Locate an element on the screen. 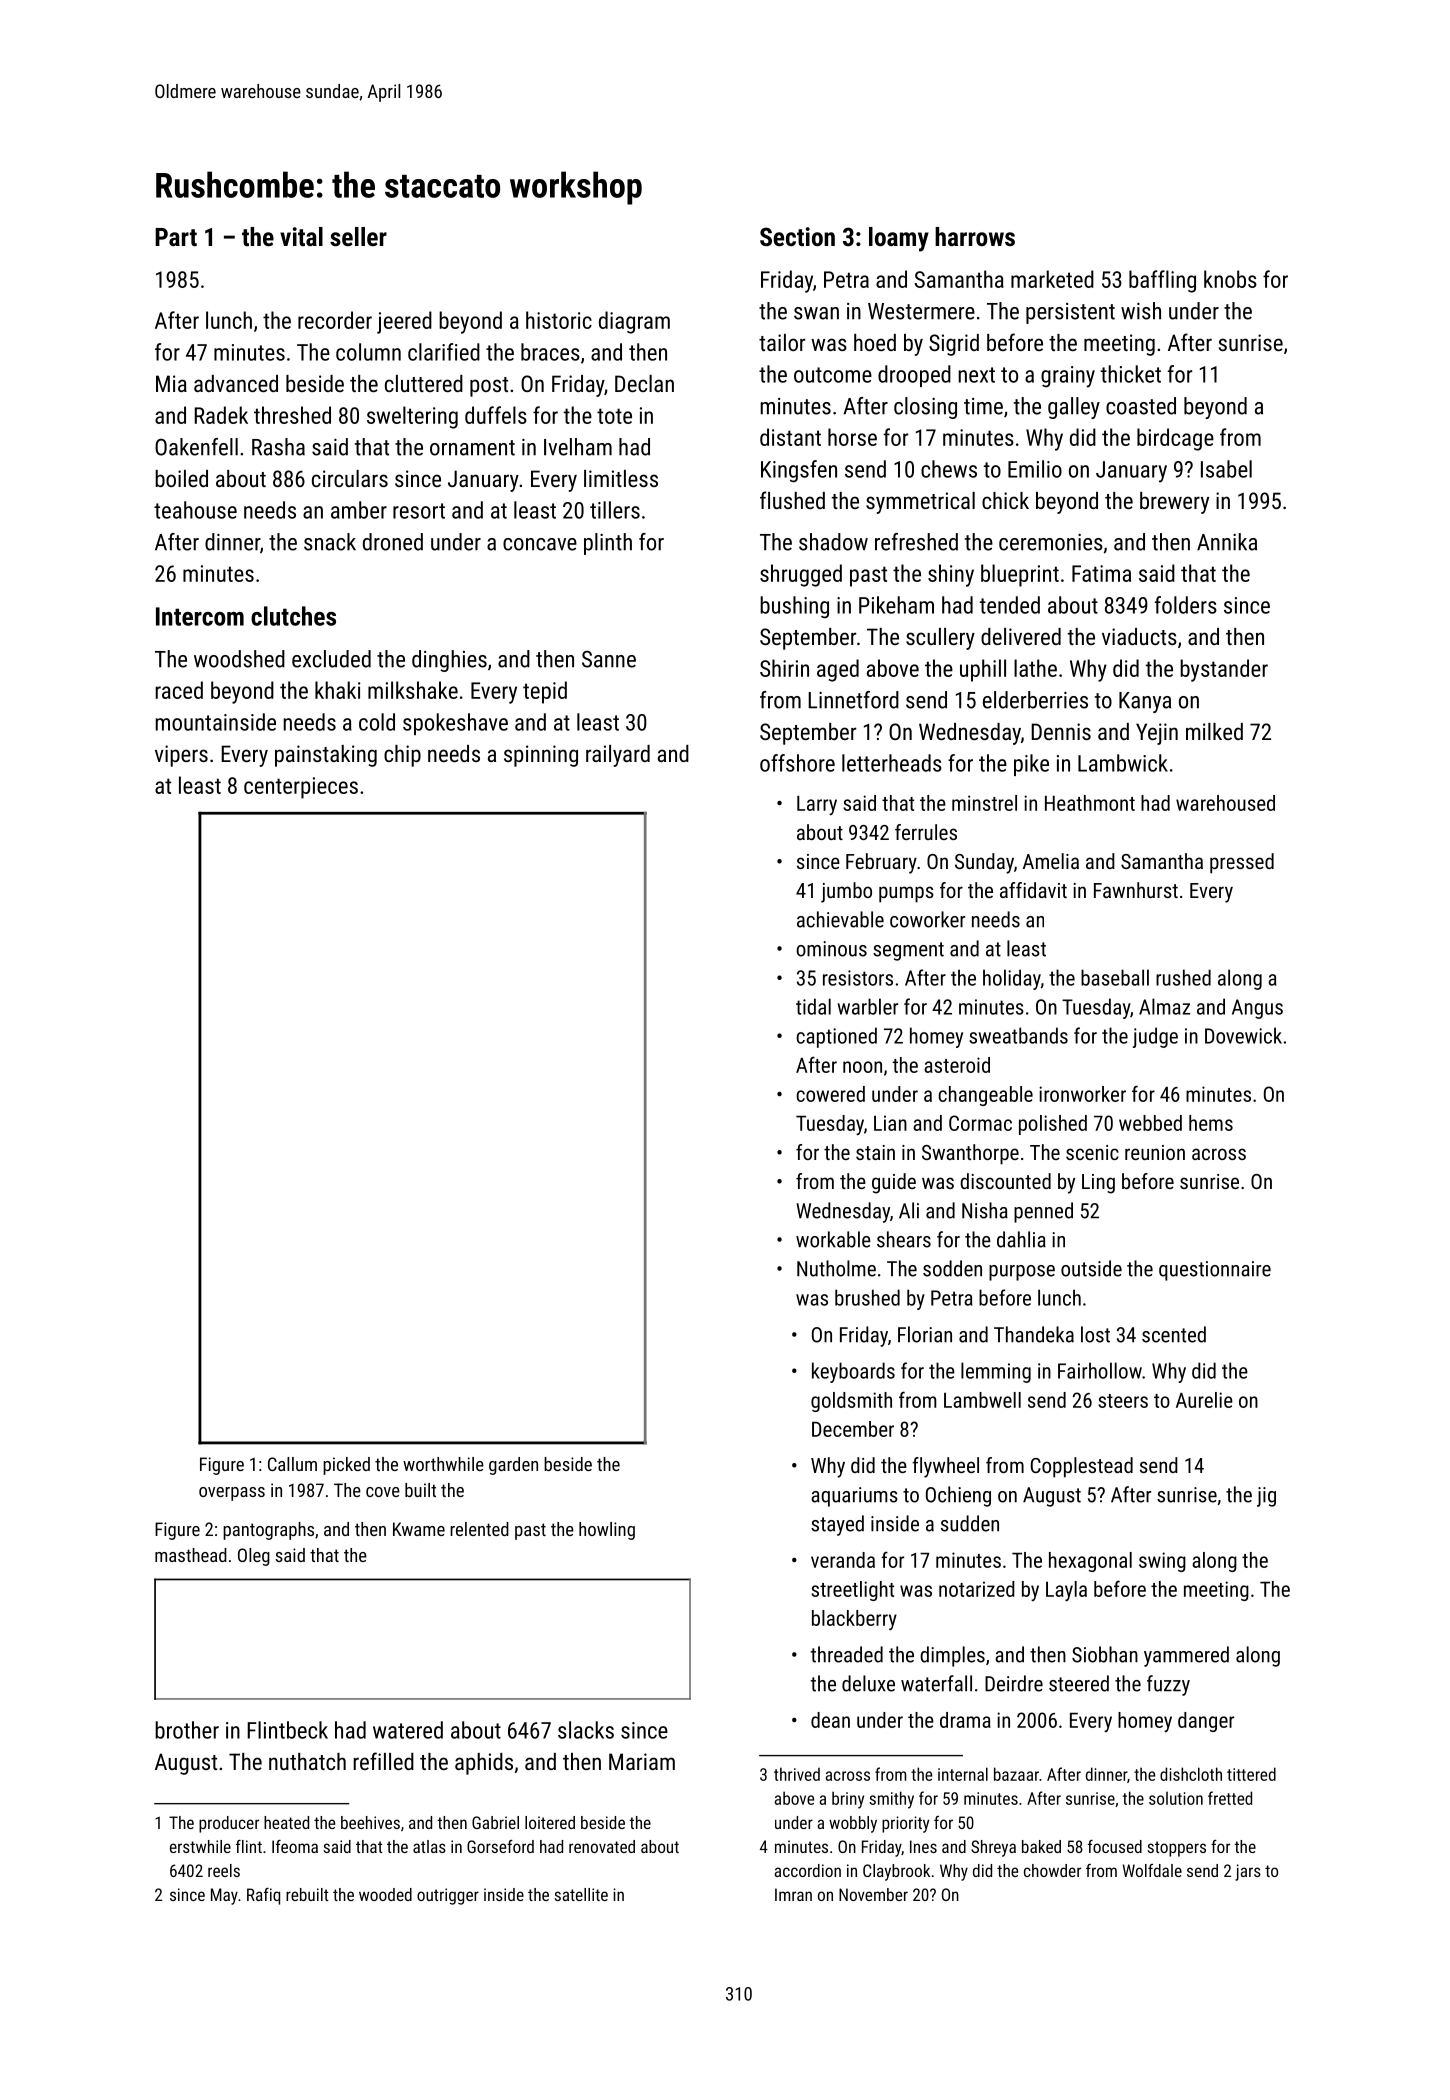  coworker is located at coordinates (927, 919).
